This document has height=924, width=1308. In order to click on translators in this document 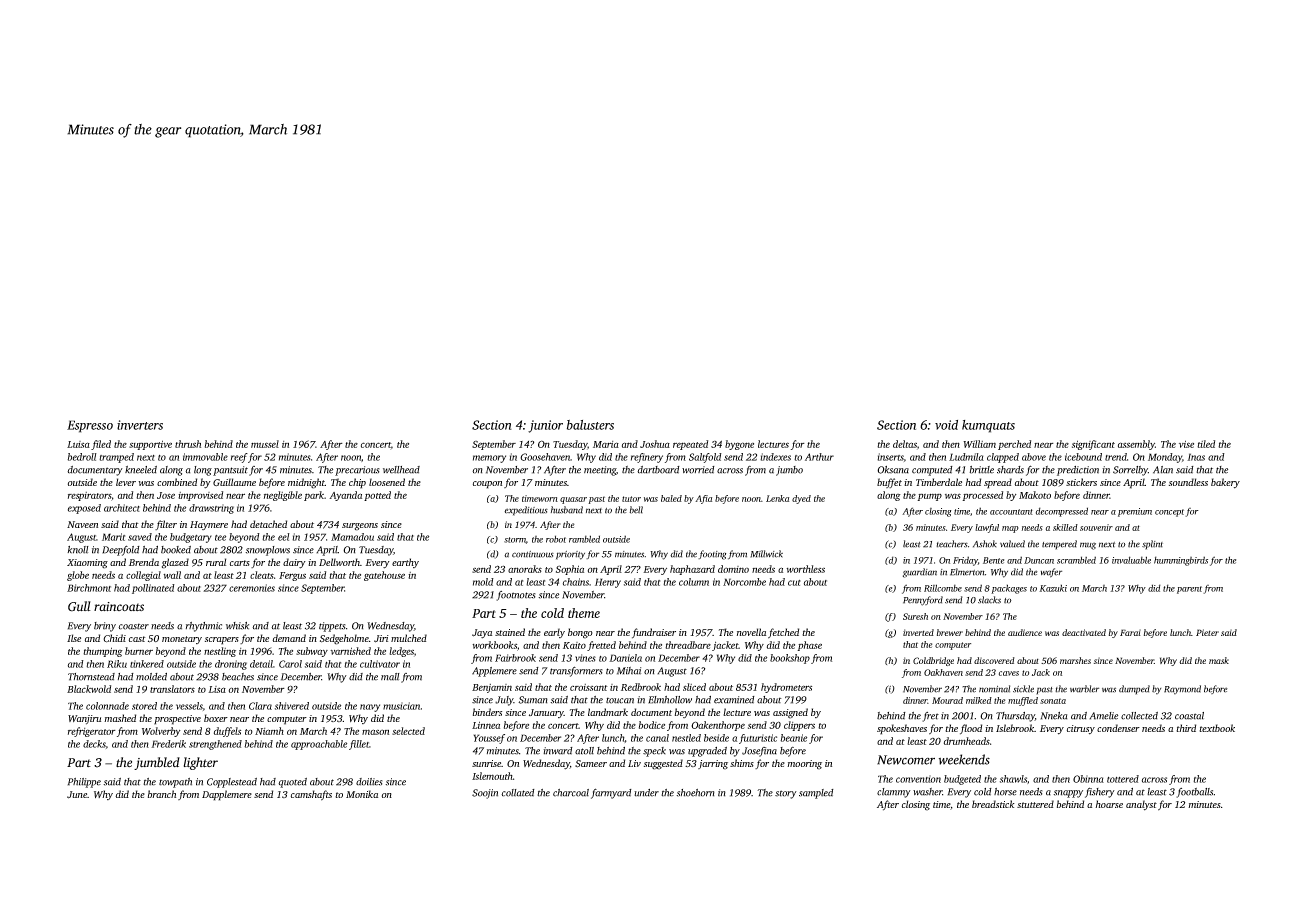, I will do `click(172, 689)`.
